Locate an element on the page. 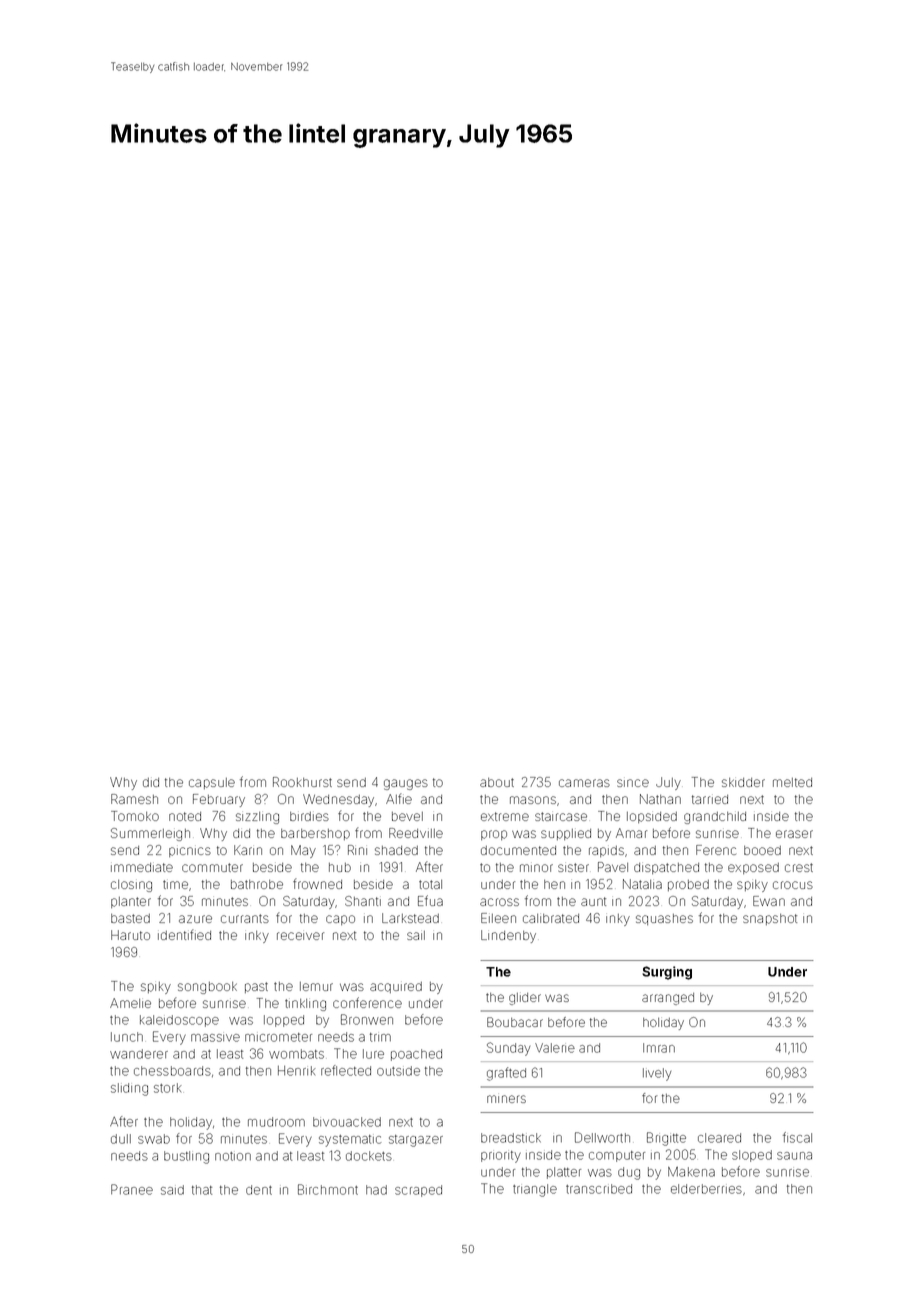  that is located at coordinates (202, 1190).
